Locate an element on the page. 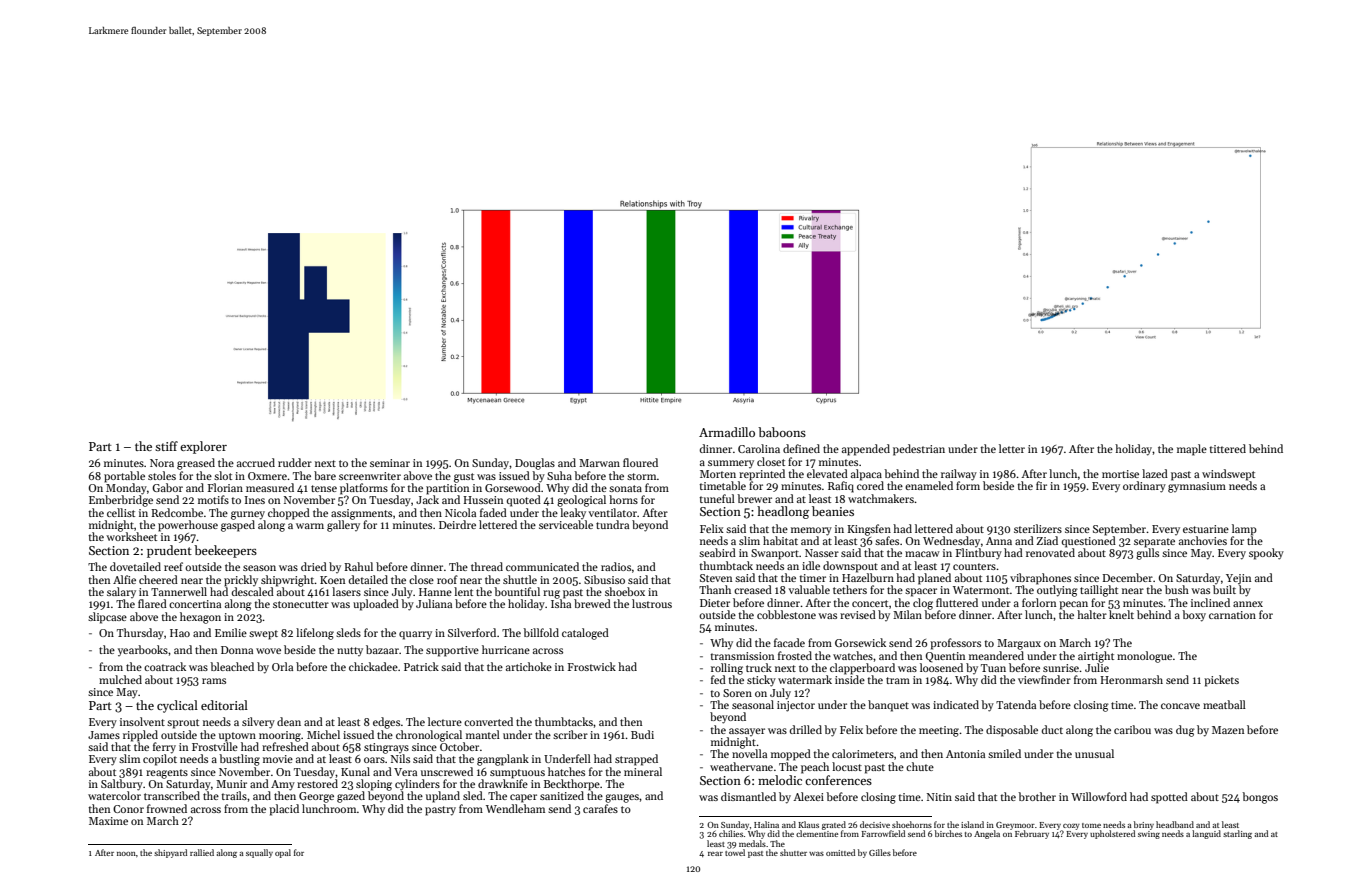 The image size is (1372, 887). Julie is located at coordinates (1097, 667).
